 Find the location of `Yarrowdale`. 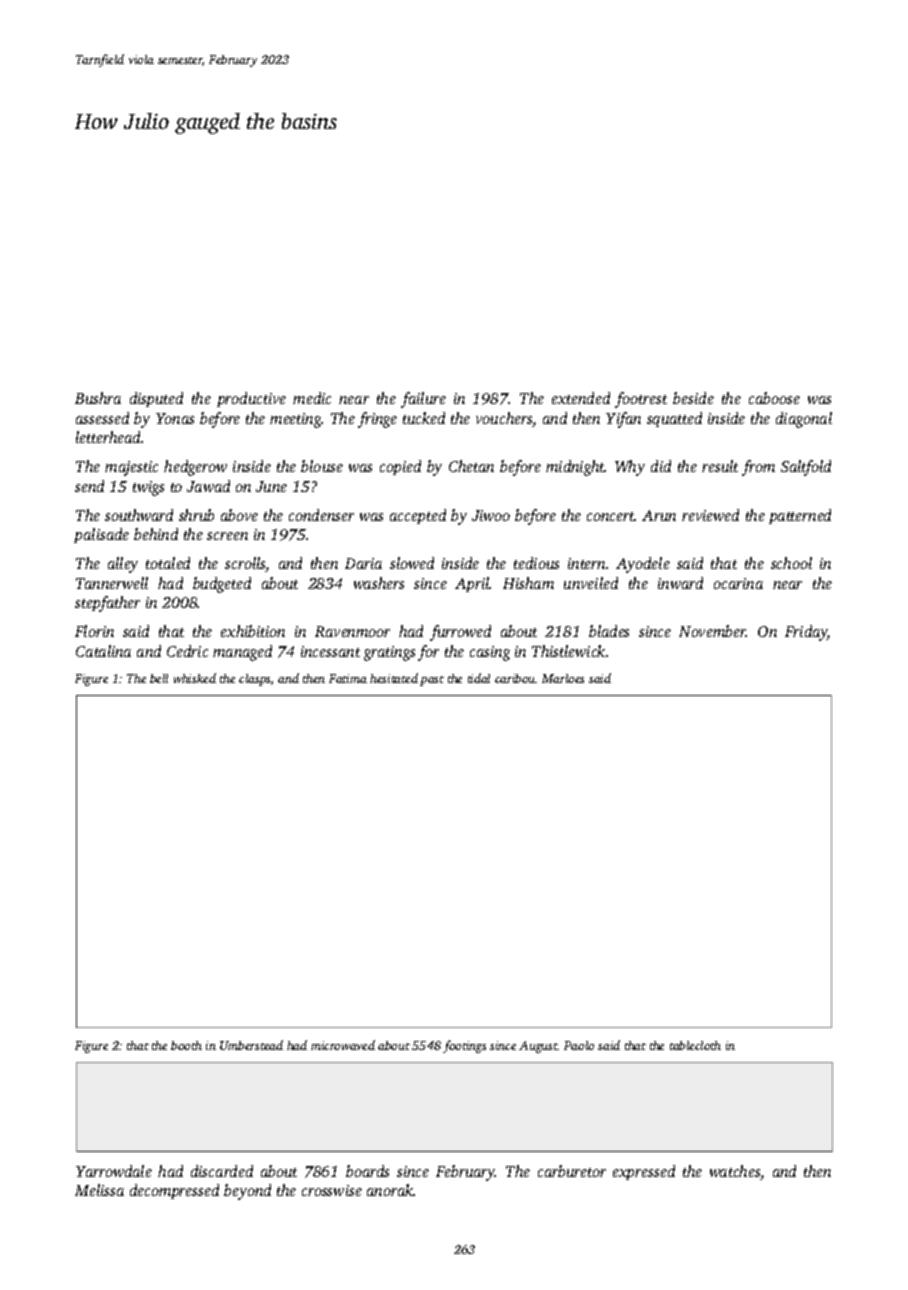

Yarrowdale is located at coordinates (114, 1171).
